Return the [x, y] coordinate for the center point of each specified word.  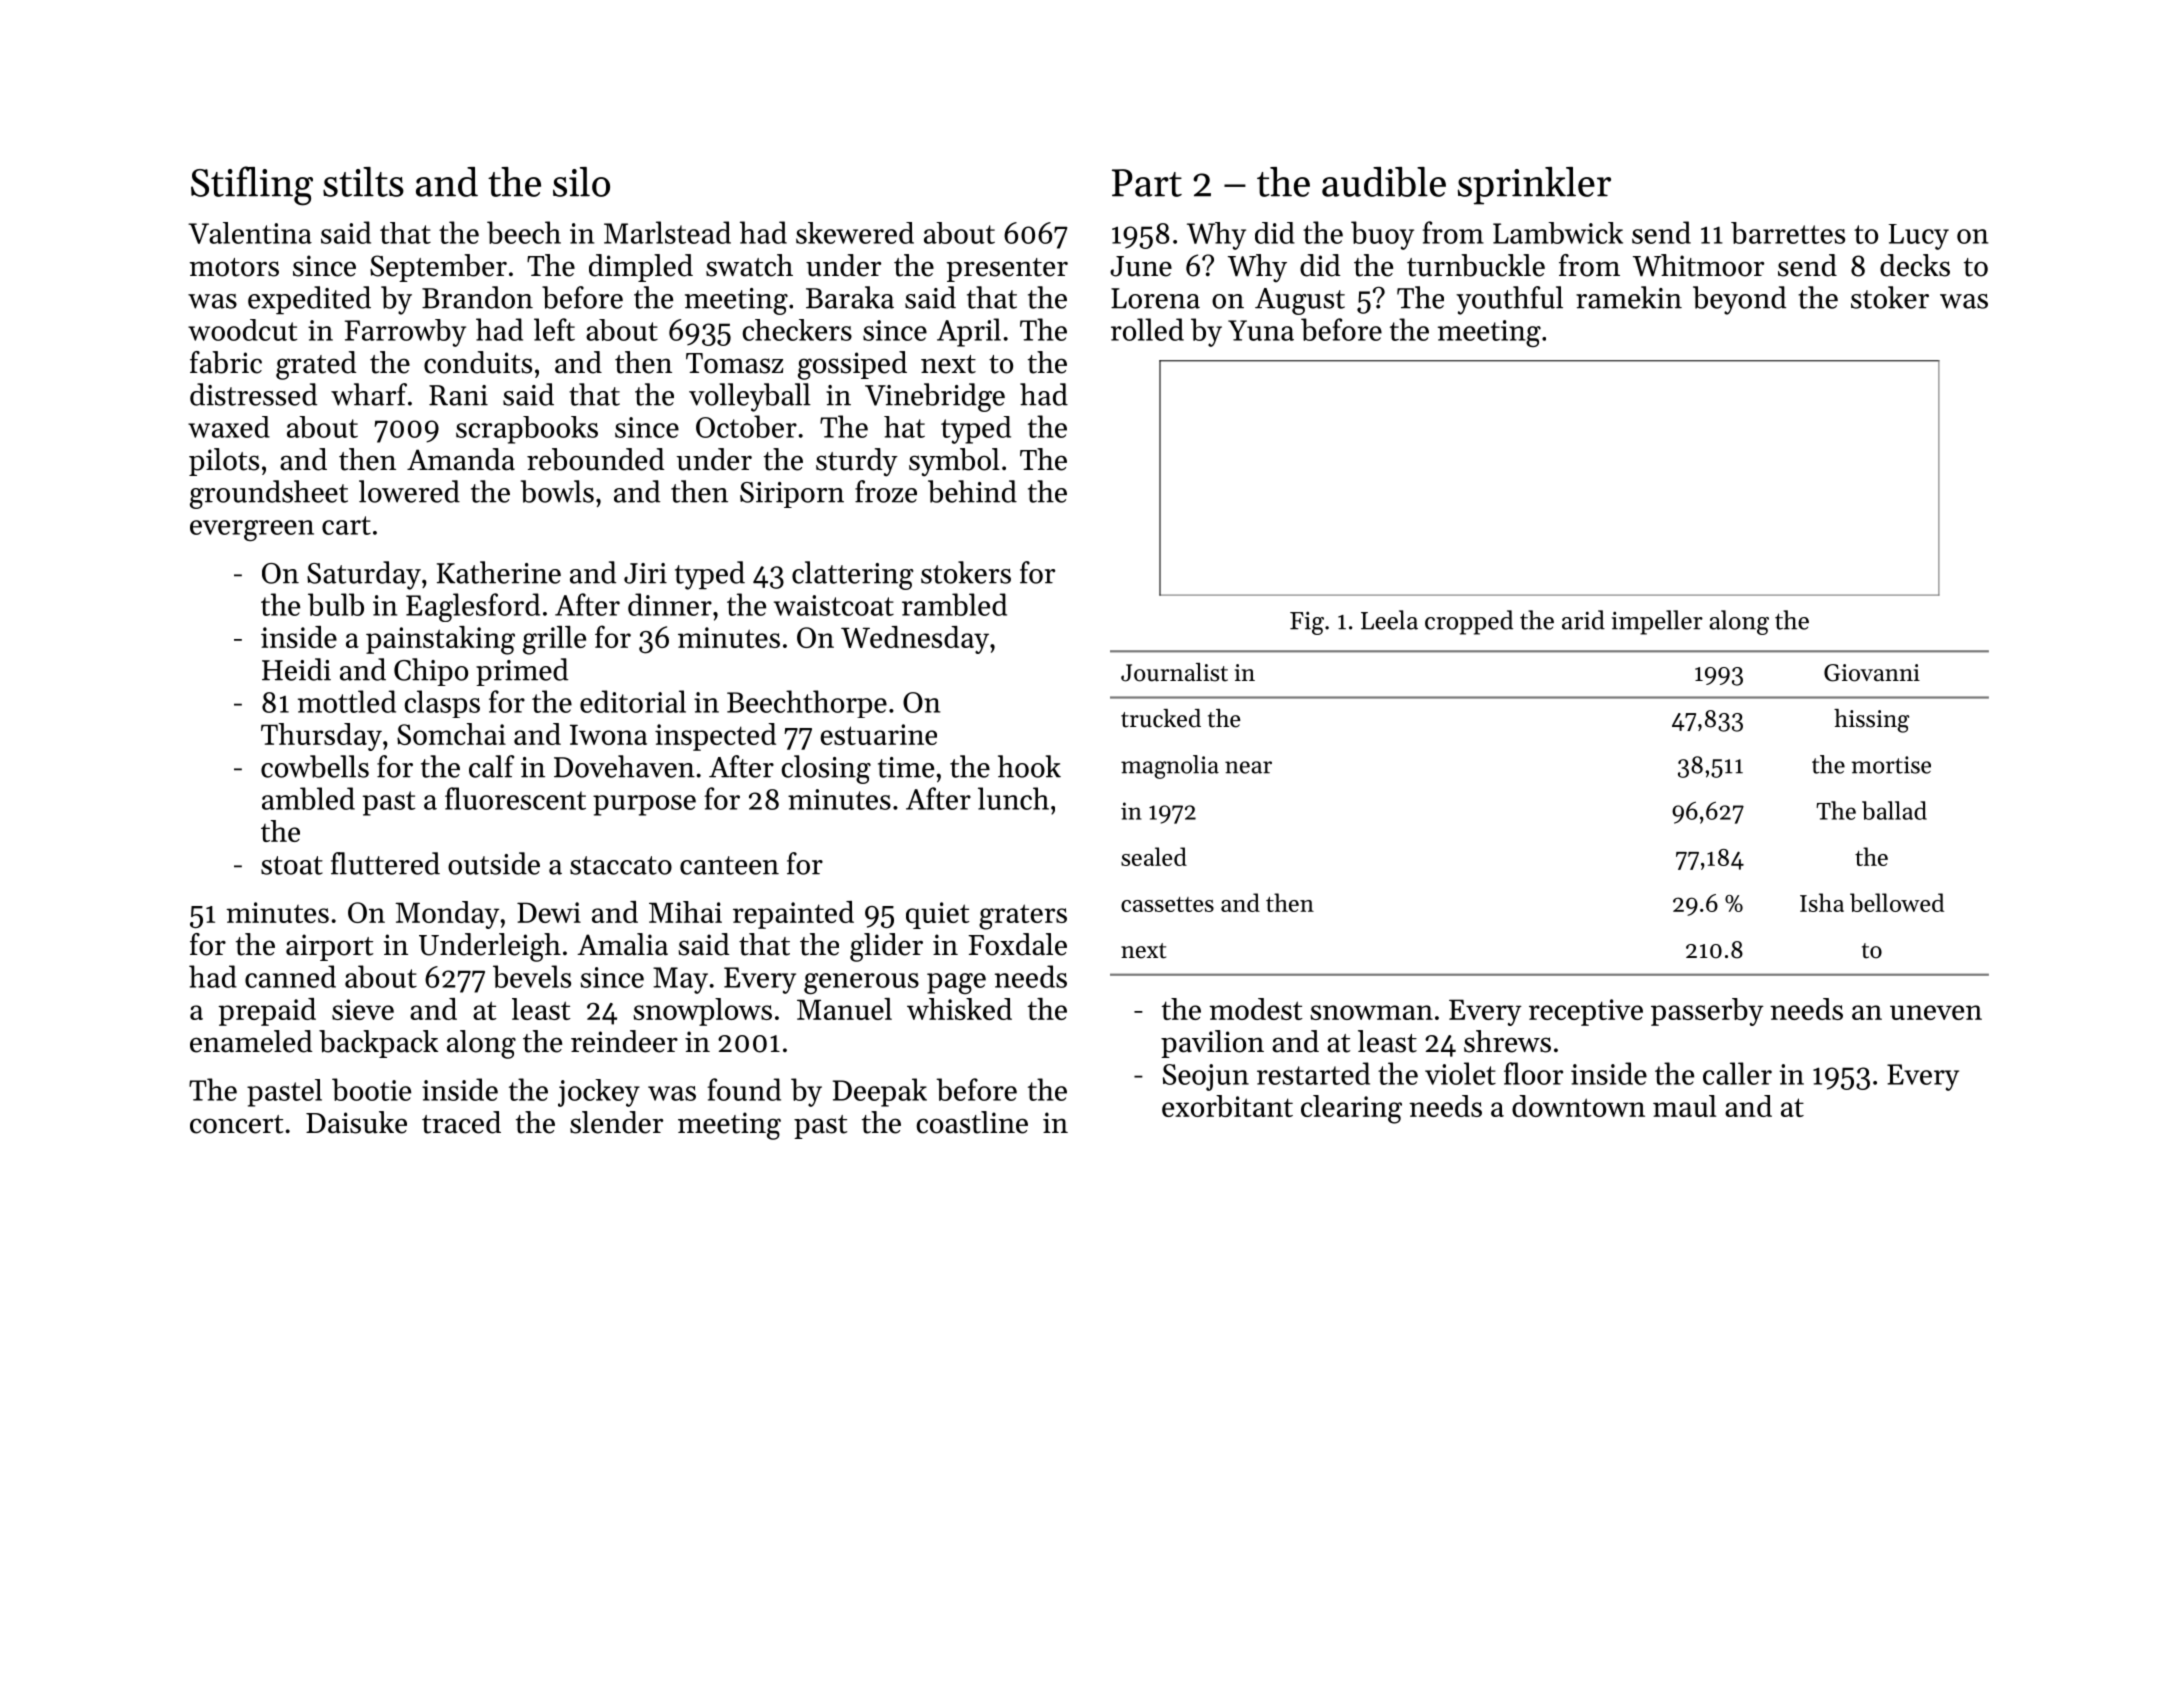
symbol [954, 462]
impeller [1657, 622]
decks [1915, 265]
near [1248, 767]
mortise [1891, 765]
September [438, 268]
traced [461, 1122]
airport [329, 947]
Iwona [608, 734]
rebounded [596, 459]
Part [1147, 183]
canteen [729, 865]
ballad [1894, 810]
